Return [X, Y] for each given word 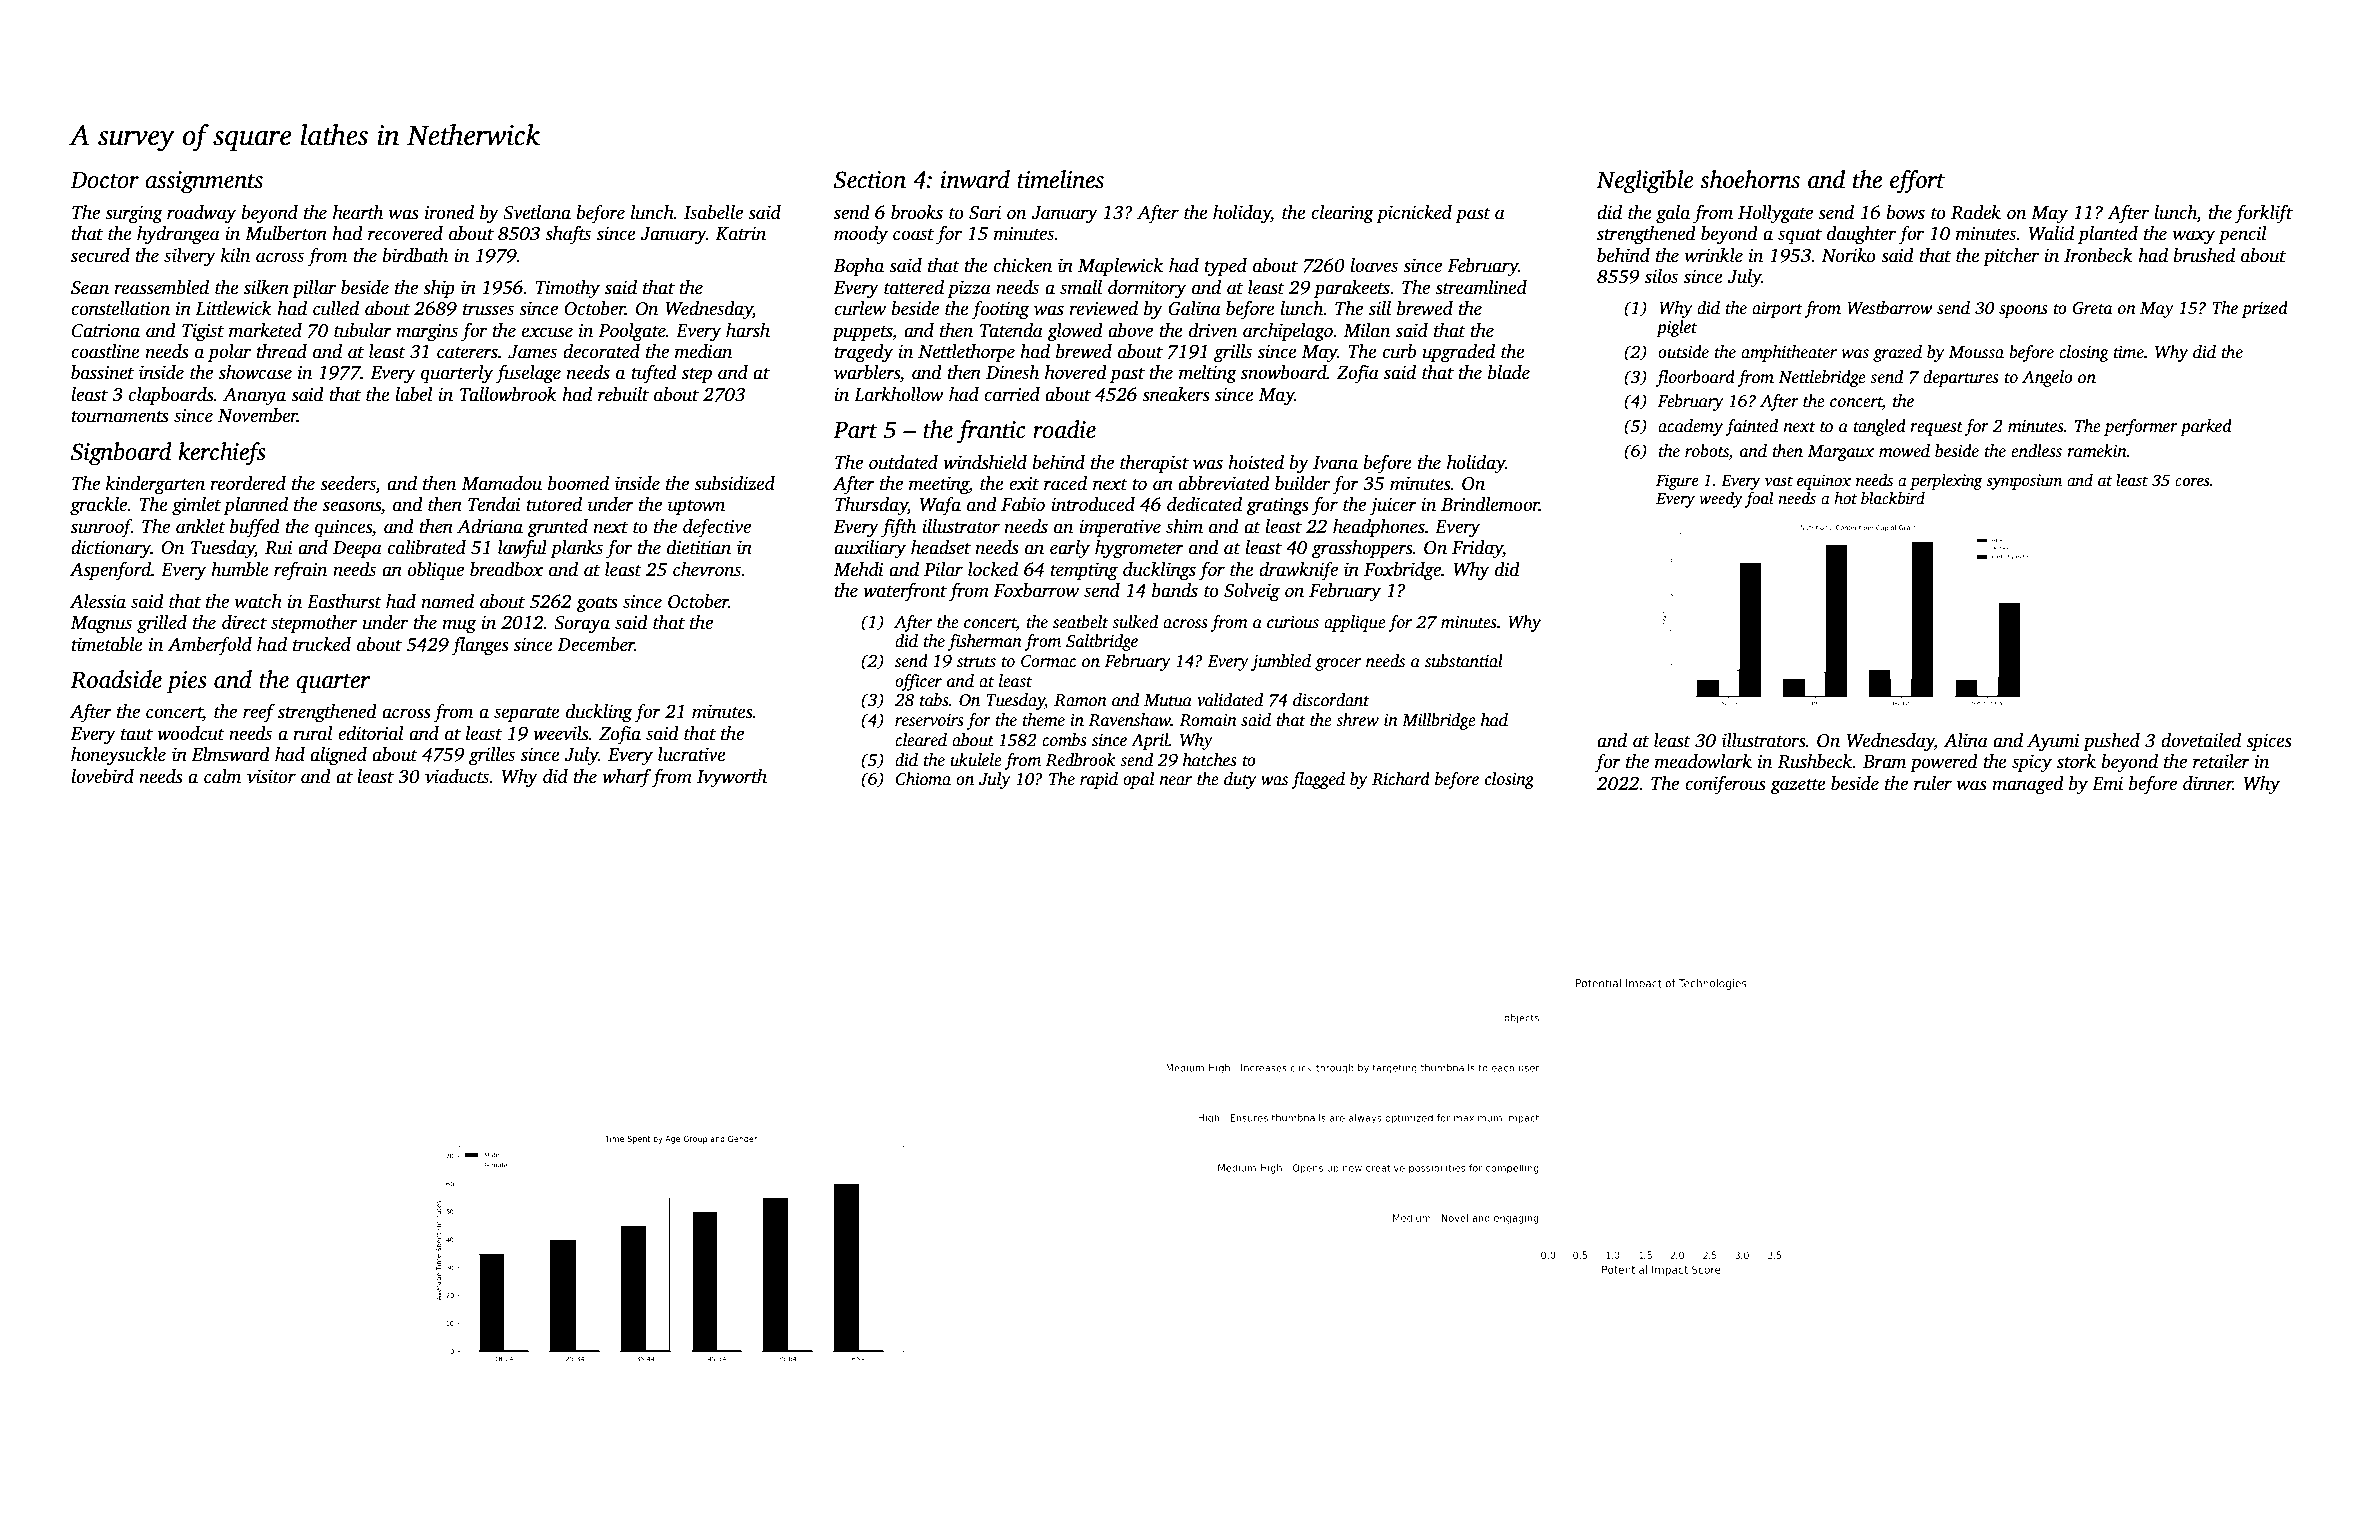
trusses [488, 310]
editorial [371, 733]
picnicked [1414, 214]
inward [975, 179]
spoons [2023, 311]
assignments [204, 182]
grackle [99, 506]
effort [1917, 182]
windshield [985, 462]
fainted [1751, 427]
